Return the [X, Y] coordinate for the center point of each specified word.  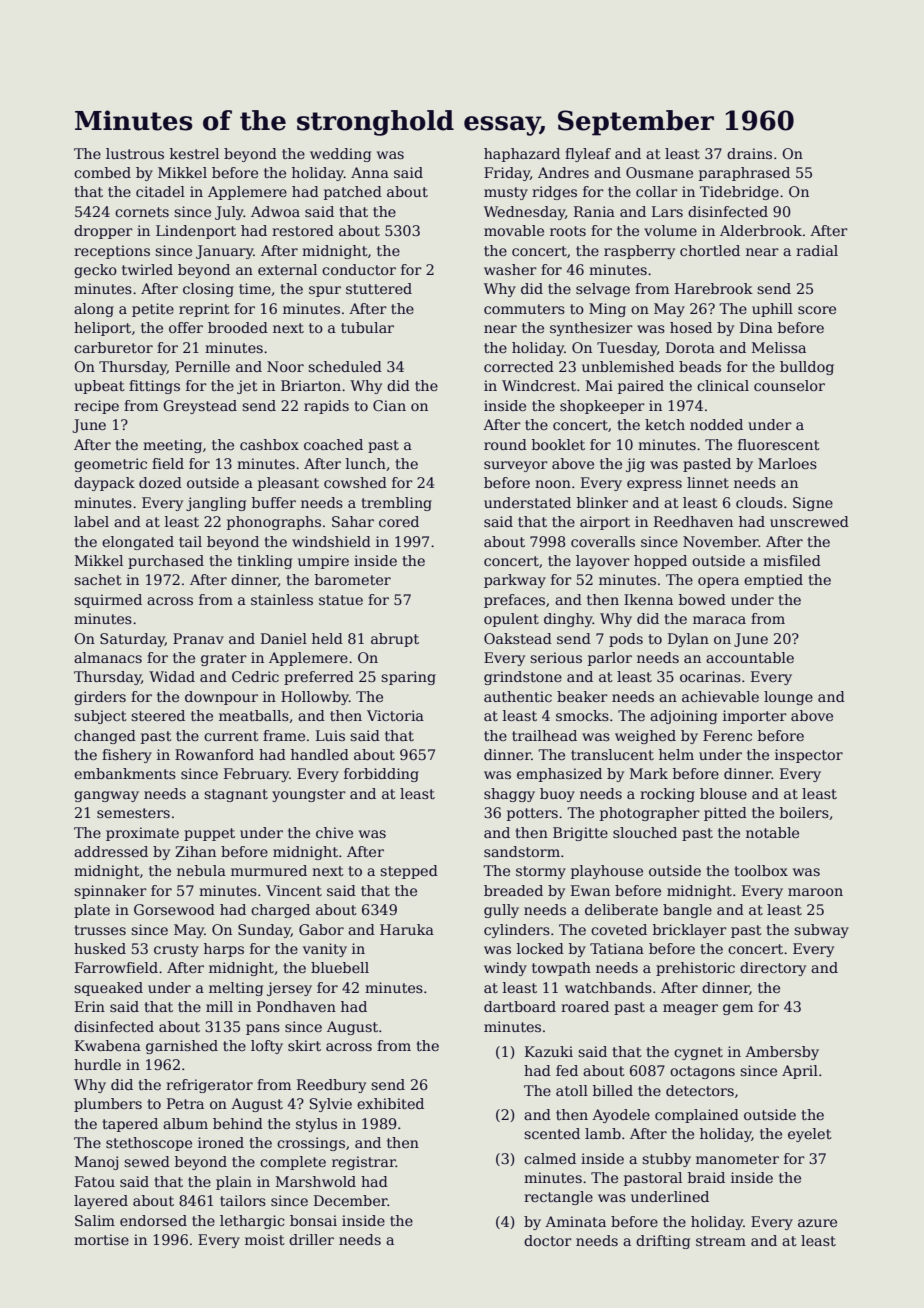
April [800, 1072]
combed [102, 172]
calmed [550, 1158]
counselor [789, 385]
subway [821, 931]
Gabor [321, 929]
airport [605, 523]
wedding [340, 155]
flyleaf [588, 155]
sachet [98, 579]
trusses [100, 930]
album [185, 1123]
